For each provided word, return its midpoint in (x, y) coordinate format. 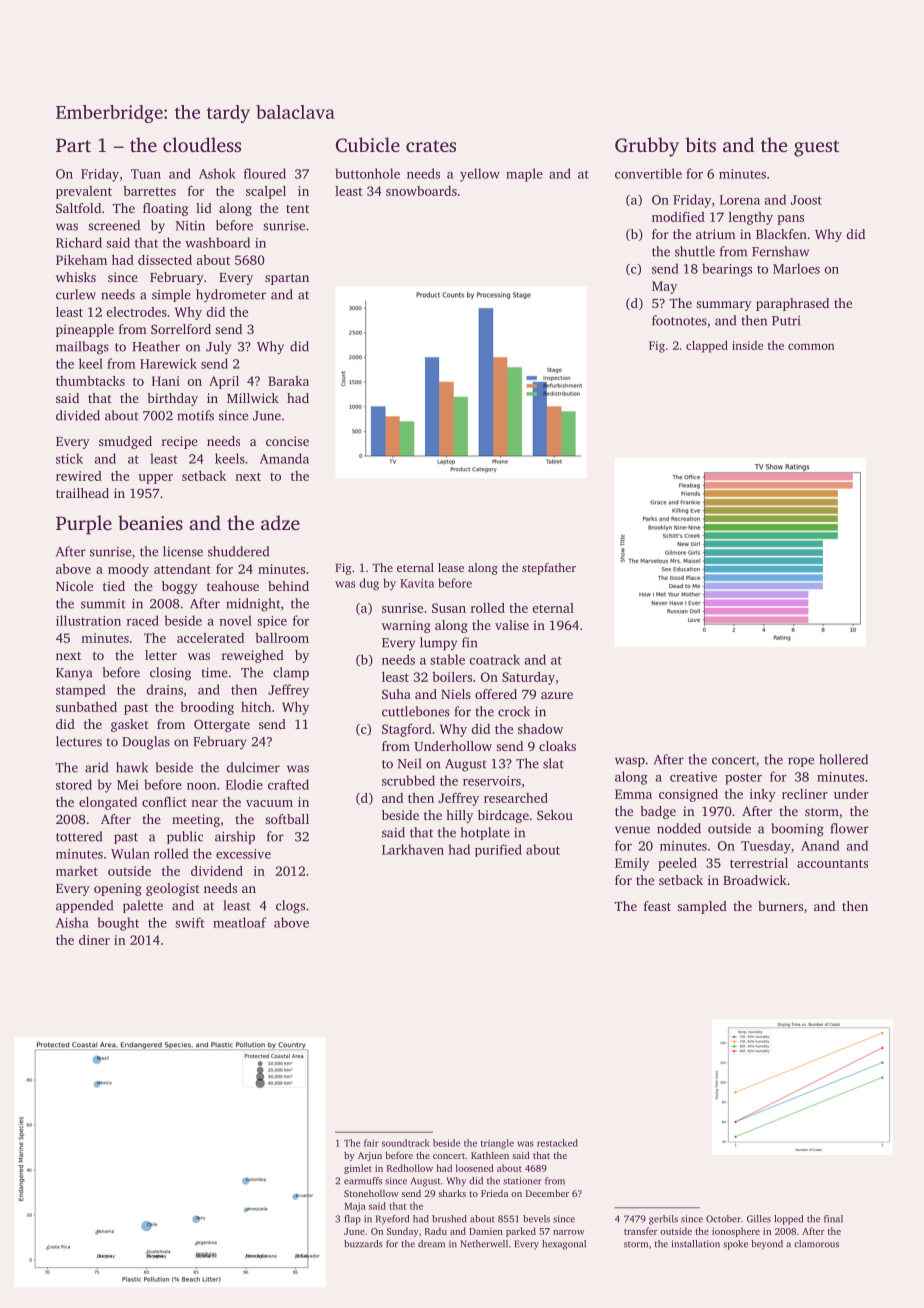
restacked (557, 1143)
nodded (679, 828)
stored (74, 784)
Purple (84, 525)
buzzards (363, 1244)
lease (451, 567)
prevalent (84, 192)
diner (94, 940)
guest (816, 148)
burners (780, 906)
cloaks (557, 746)
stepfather (549, 569)
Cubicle (368, 145)
